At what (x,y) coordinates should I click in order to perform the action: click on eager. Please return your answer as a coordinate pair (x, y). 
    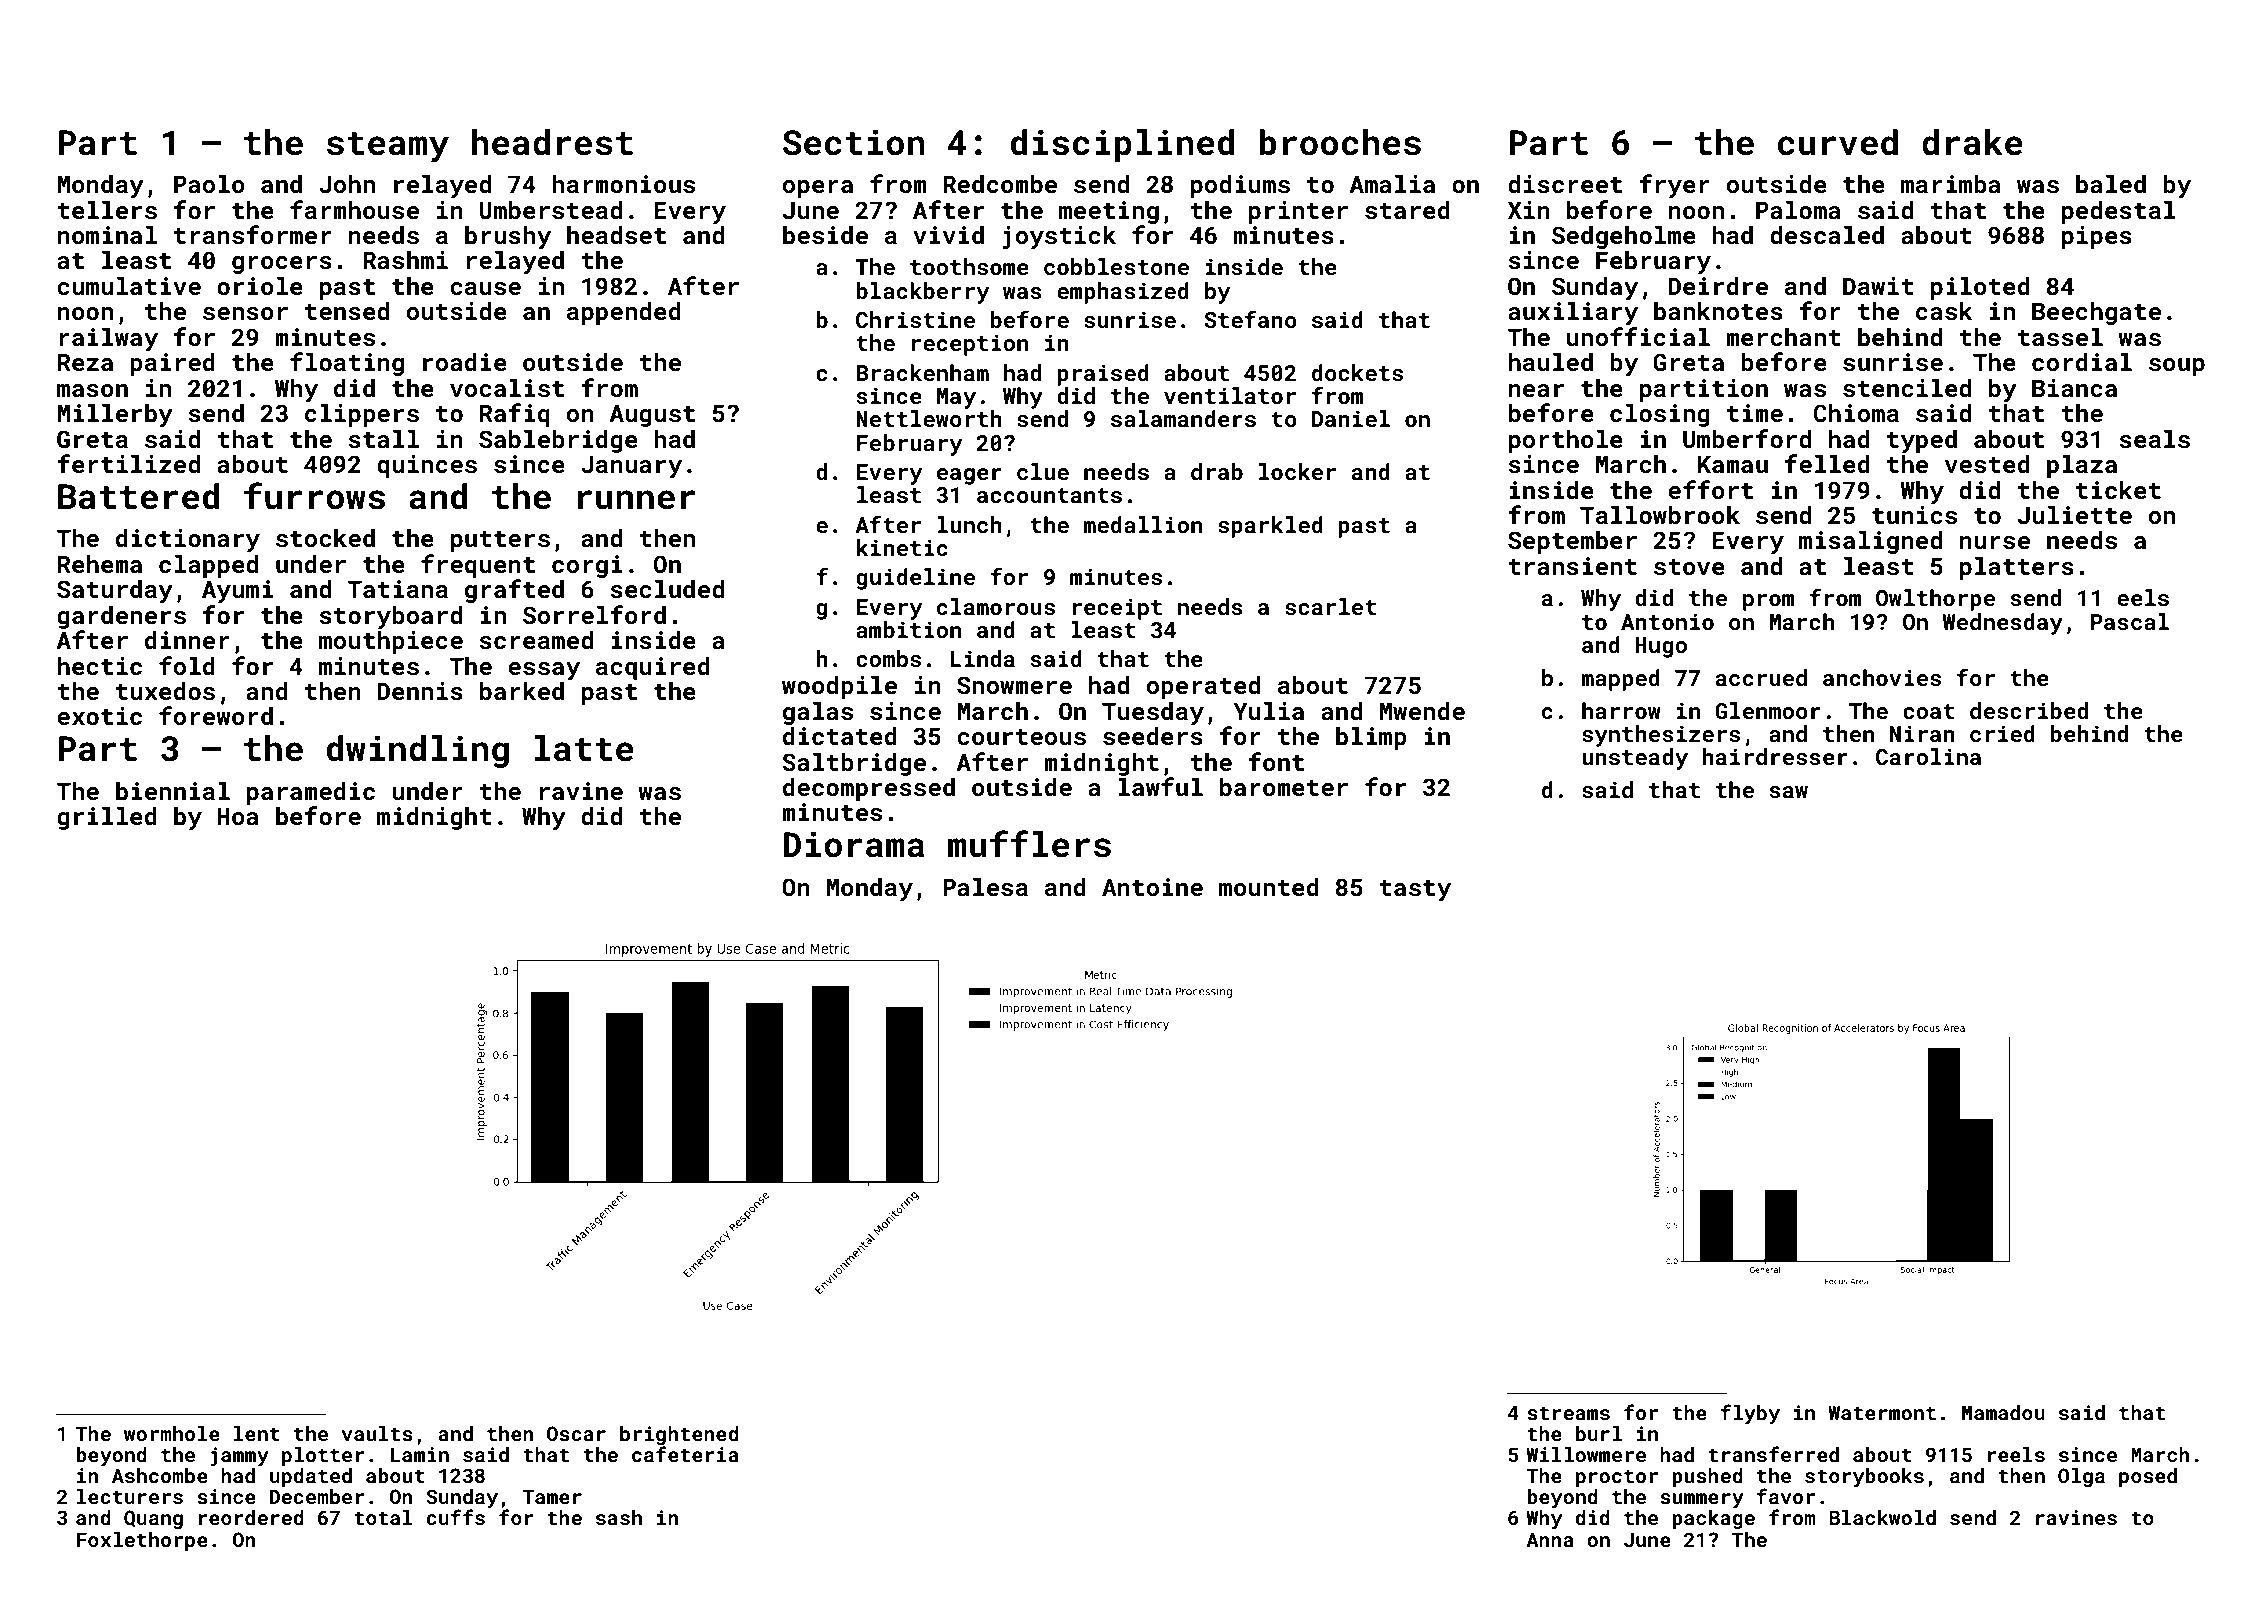
    Looking at the image, I should click on (969, 476).
